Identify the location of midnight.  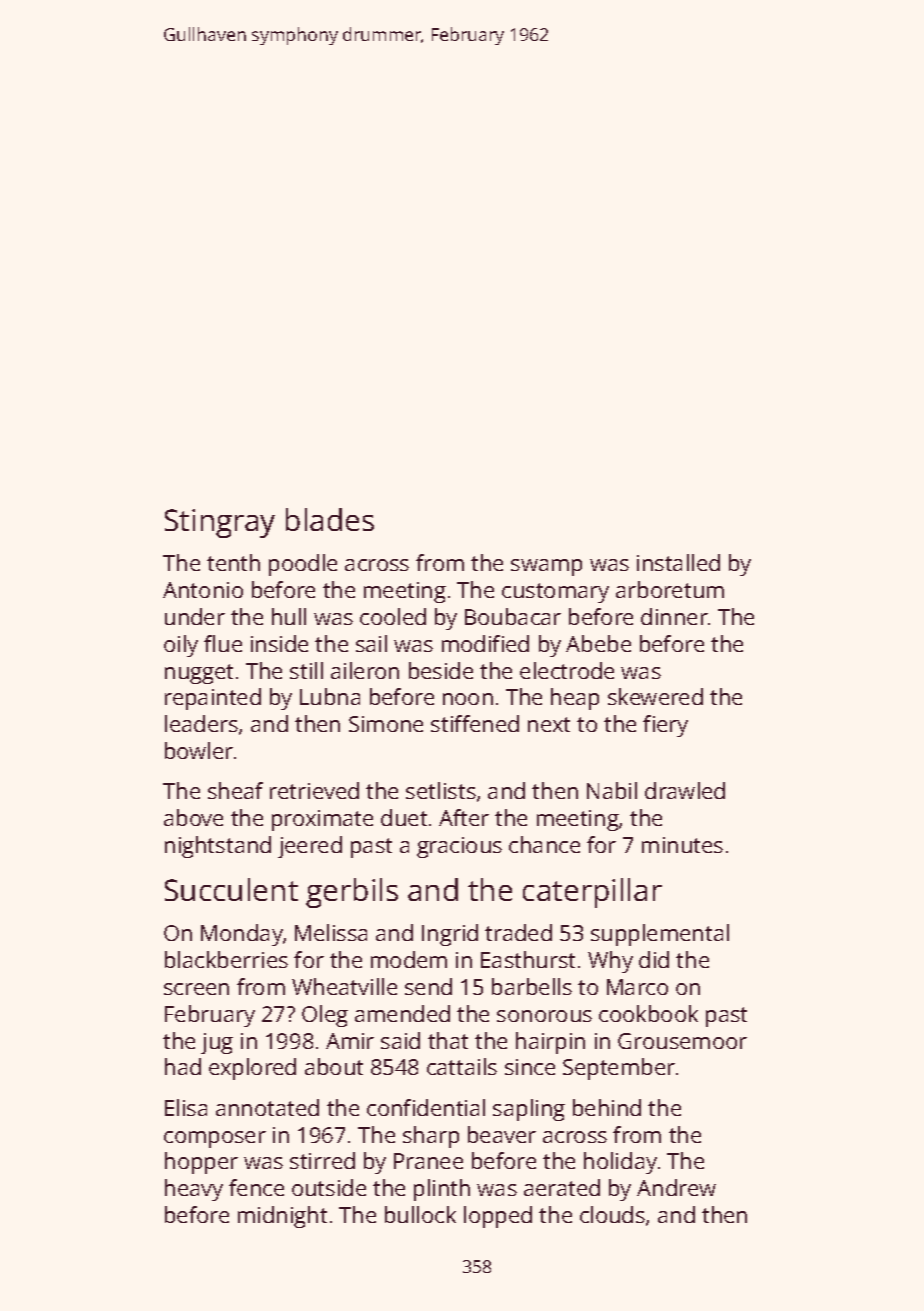
(282, 1217).
